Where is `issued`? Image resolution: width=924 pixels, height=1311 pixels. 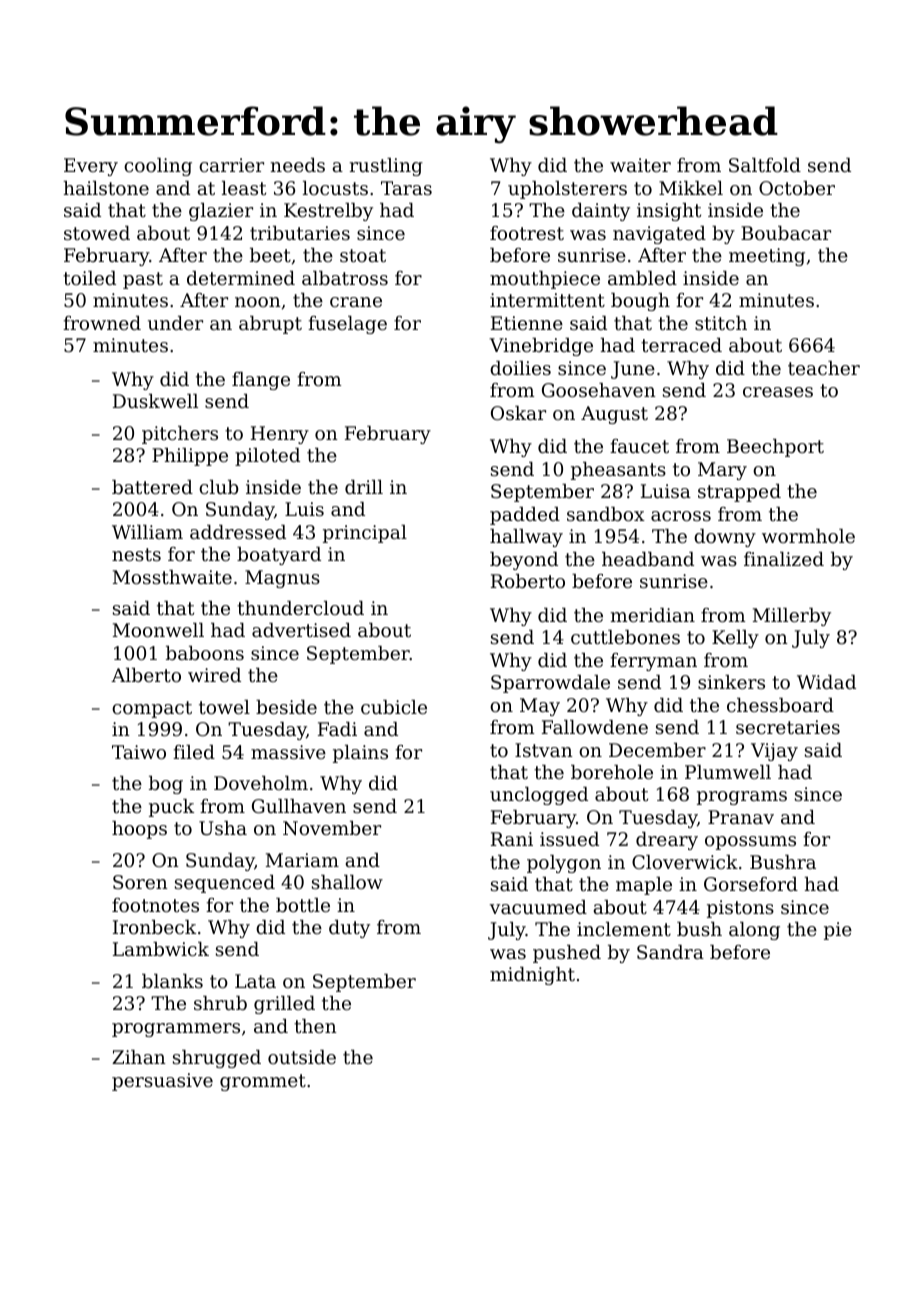 issued is located at coordinates (569, 839).
